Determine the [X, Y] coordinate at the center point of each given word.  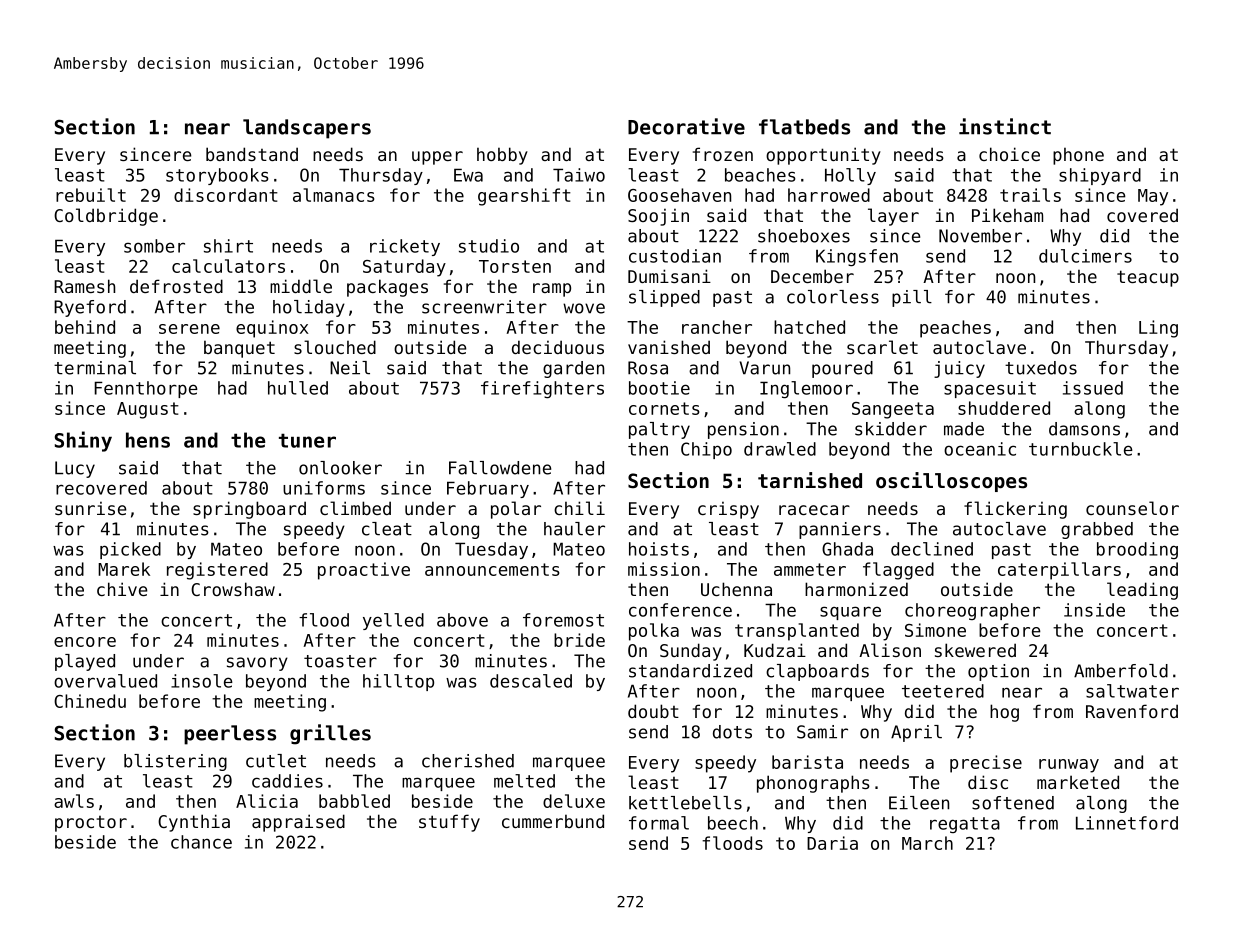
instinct [1005, 126]
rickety [405, 247]
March [927, 843]
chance [201, 842]
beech [733, 823]
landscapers [307, 129]
